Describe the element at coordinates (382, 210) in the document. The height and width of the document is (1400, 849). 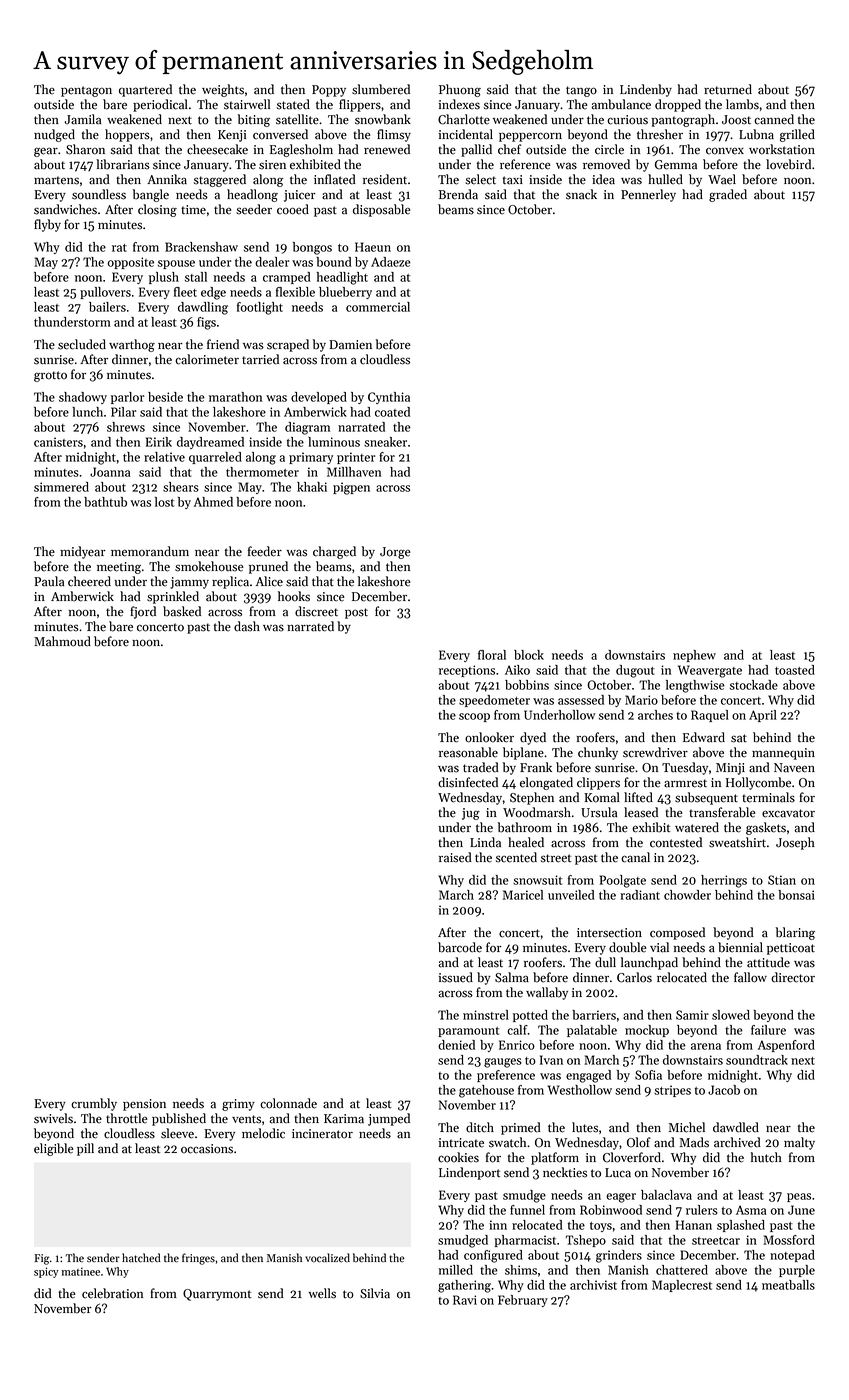
I see `disposable` at that location.
